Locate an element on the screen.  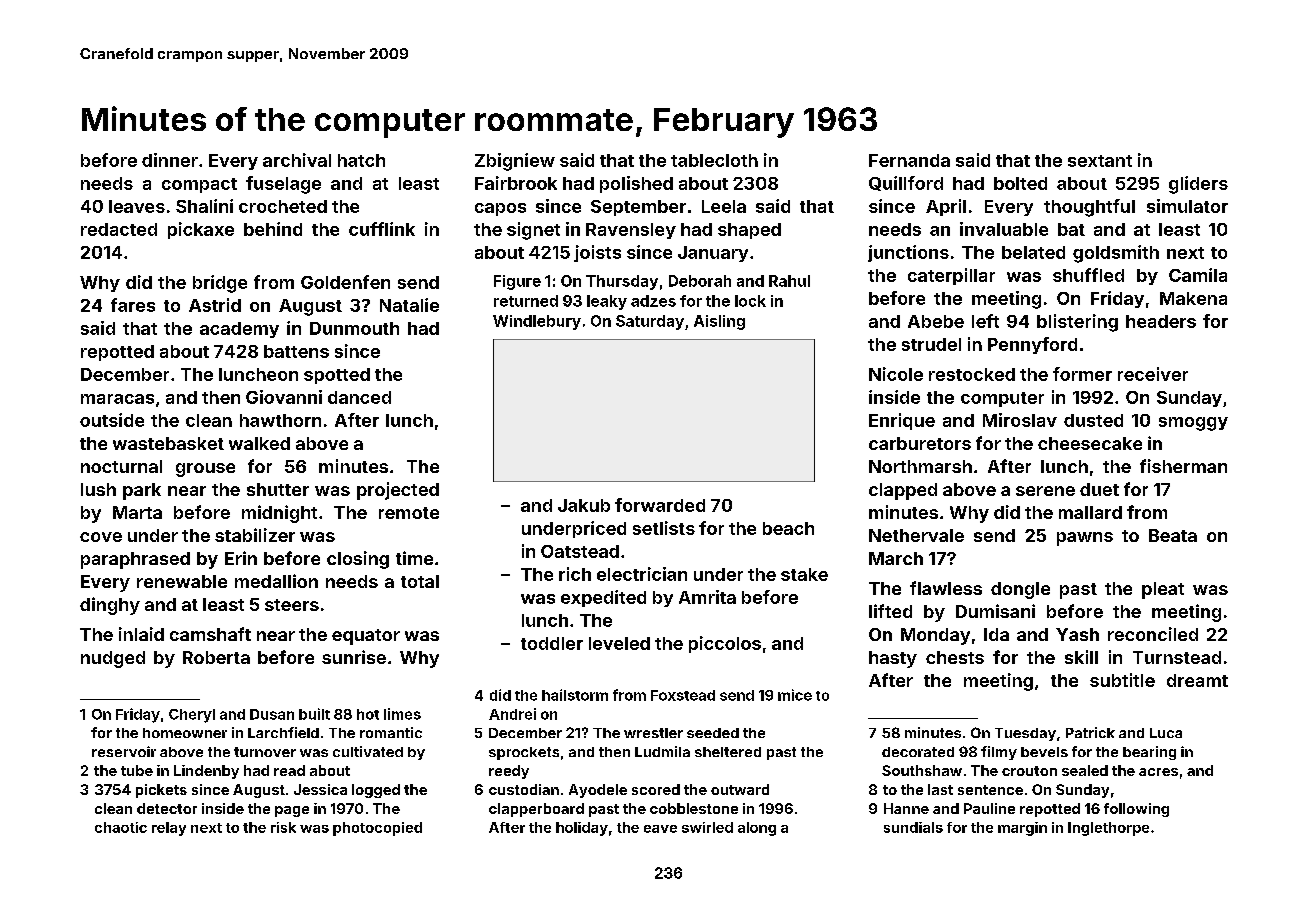
Goldenfen is located at coordinates (345, 282).
